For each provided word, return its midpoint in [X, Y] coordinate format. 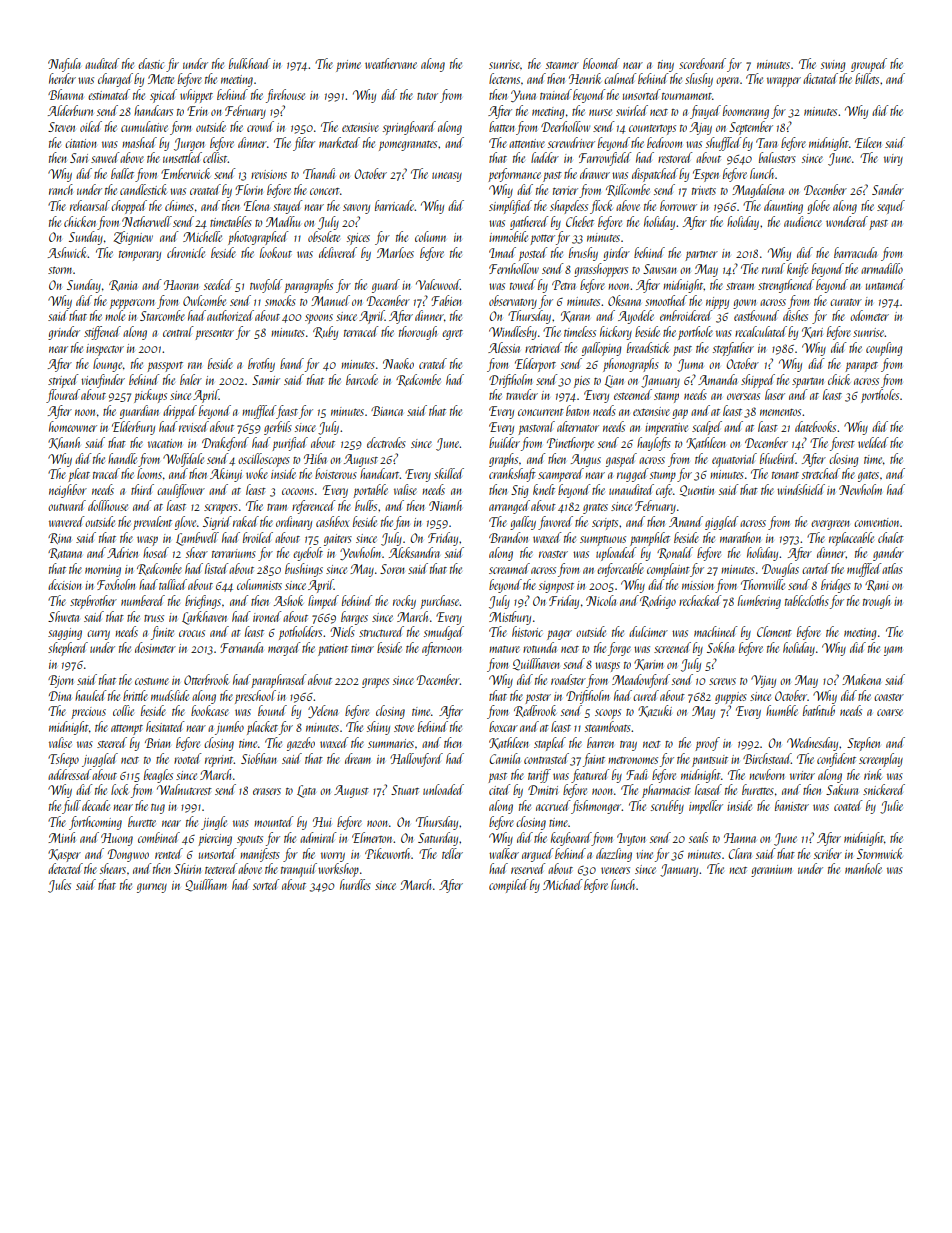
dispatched [655, 175]
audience [803, 221]
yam [893, 651]
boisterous [336, 473]
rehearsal [90, 205]
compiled [509, 886]
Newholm [860, 489]
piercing [215, 840]
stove [404, 728]
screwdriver [571, 142]
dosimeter [155, 647]
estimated [109, 94]
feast [287, 412]
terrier [565, 190]
